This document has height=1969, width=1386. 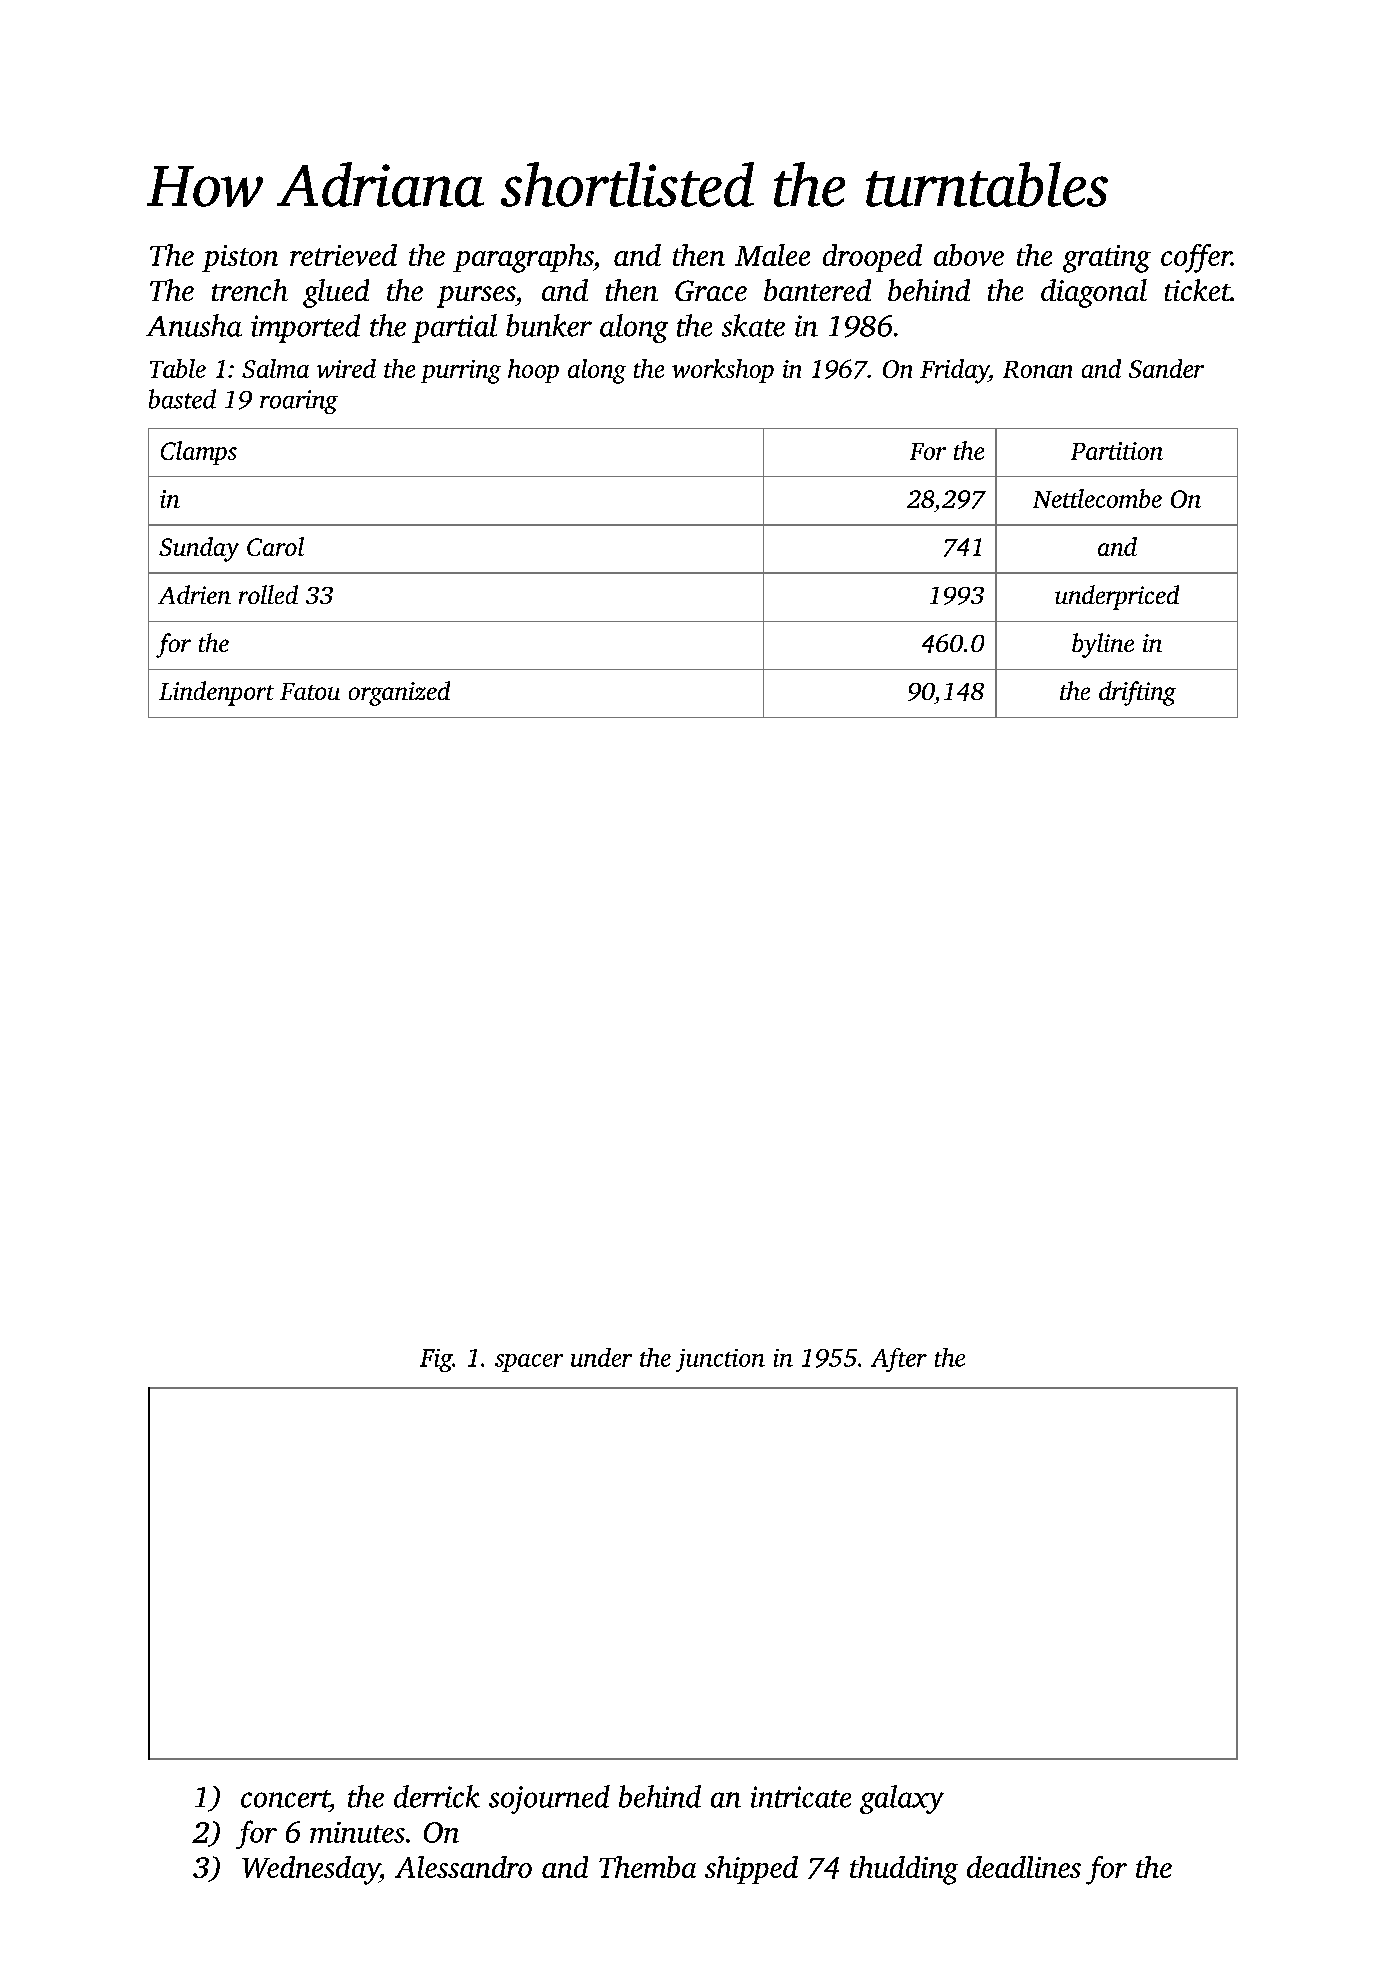 I want to click on wired, so click(x=346, y=368).
